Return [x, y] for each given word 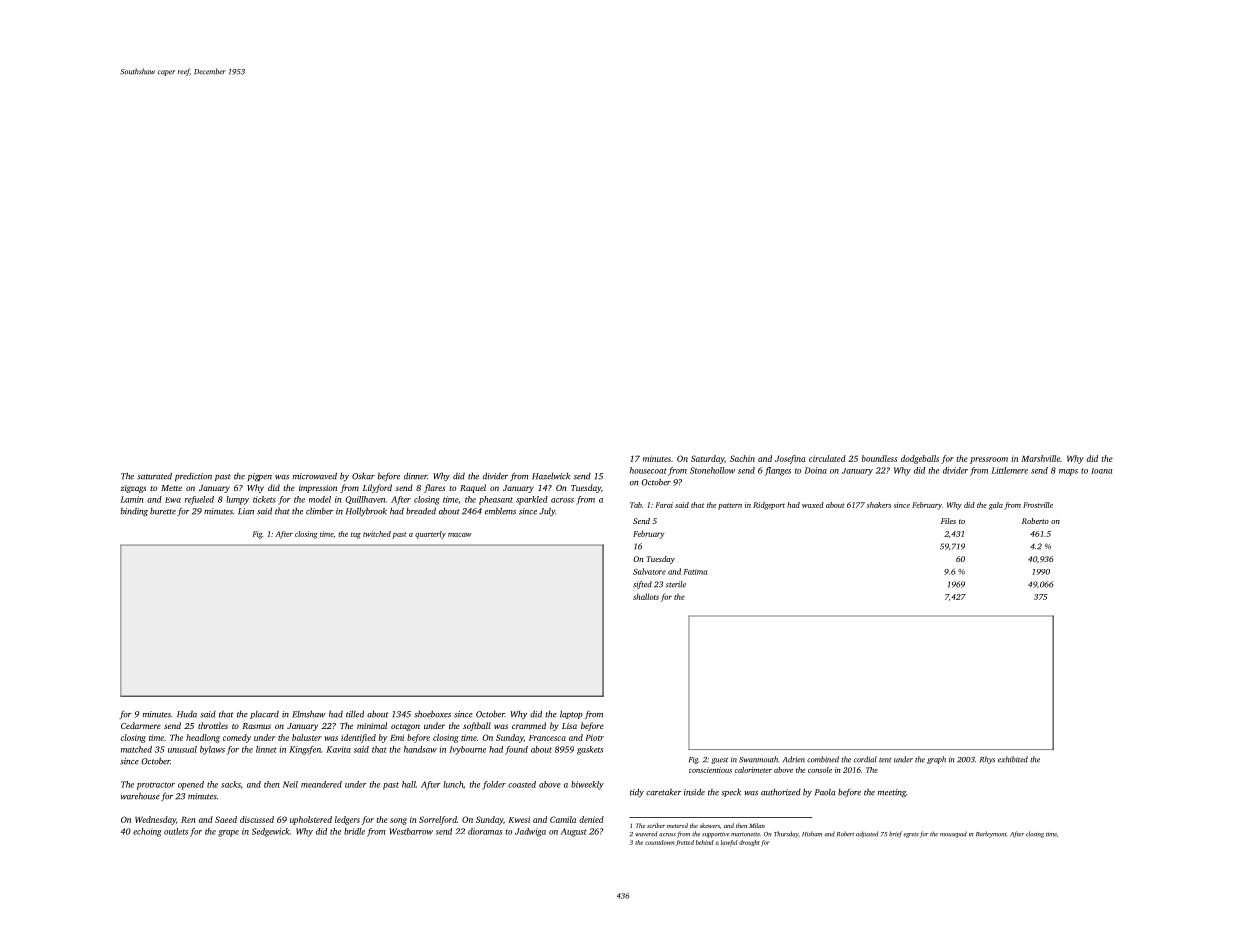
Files [948, 521]
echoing [147, 832]
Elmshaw [309, 714]
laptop [571, 714]
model [320, 499]
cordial [865, 759]
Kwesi [519, 819]
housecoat [648, 470]
